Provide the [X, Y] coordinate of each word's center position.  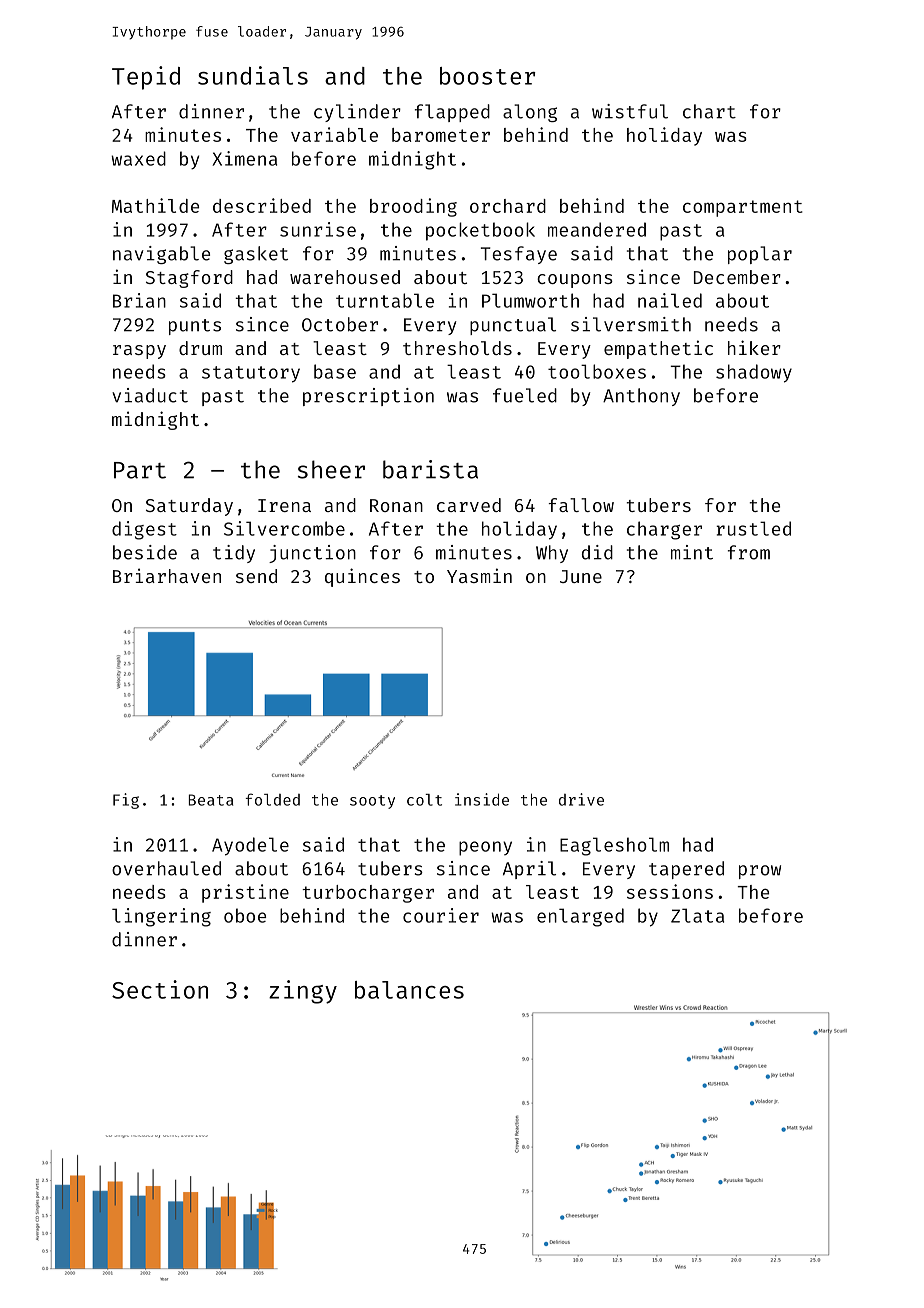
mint [692, 552]
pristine [245, 893]
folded [273, 799]
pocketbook [480, 231]
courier [441, 915]
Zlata [697, 915]
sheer [331, 469]
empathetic [658, 349]
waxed [138, 158]
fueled [525, 395]
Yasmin [479, 575]
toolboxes [597, 371]
